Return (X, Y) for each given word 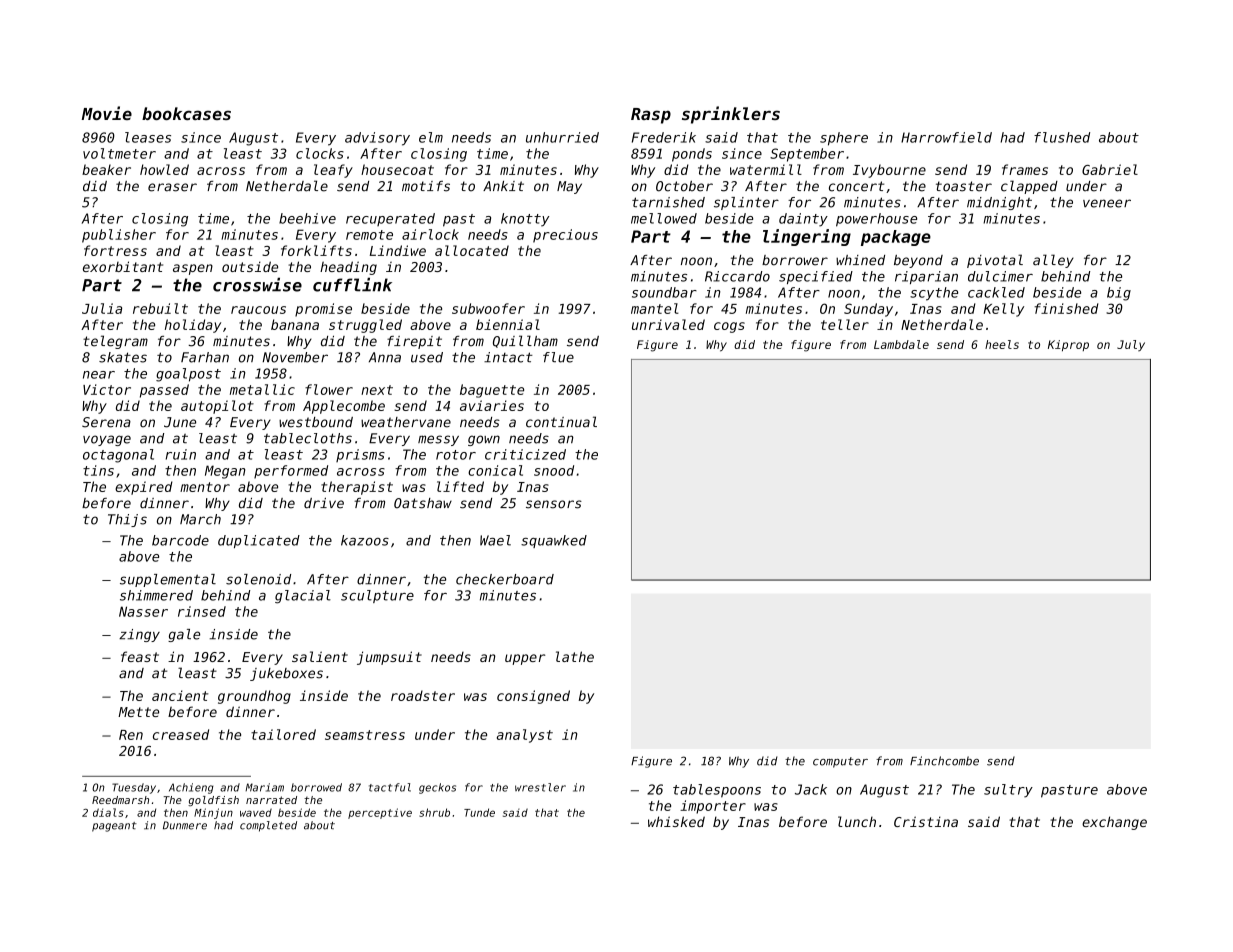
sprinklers (731, 115)
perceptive (380, 813)
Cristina (926, 821)
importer (713, 807)
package (896, 238)
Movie (107, 113)
